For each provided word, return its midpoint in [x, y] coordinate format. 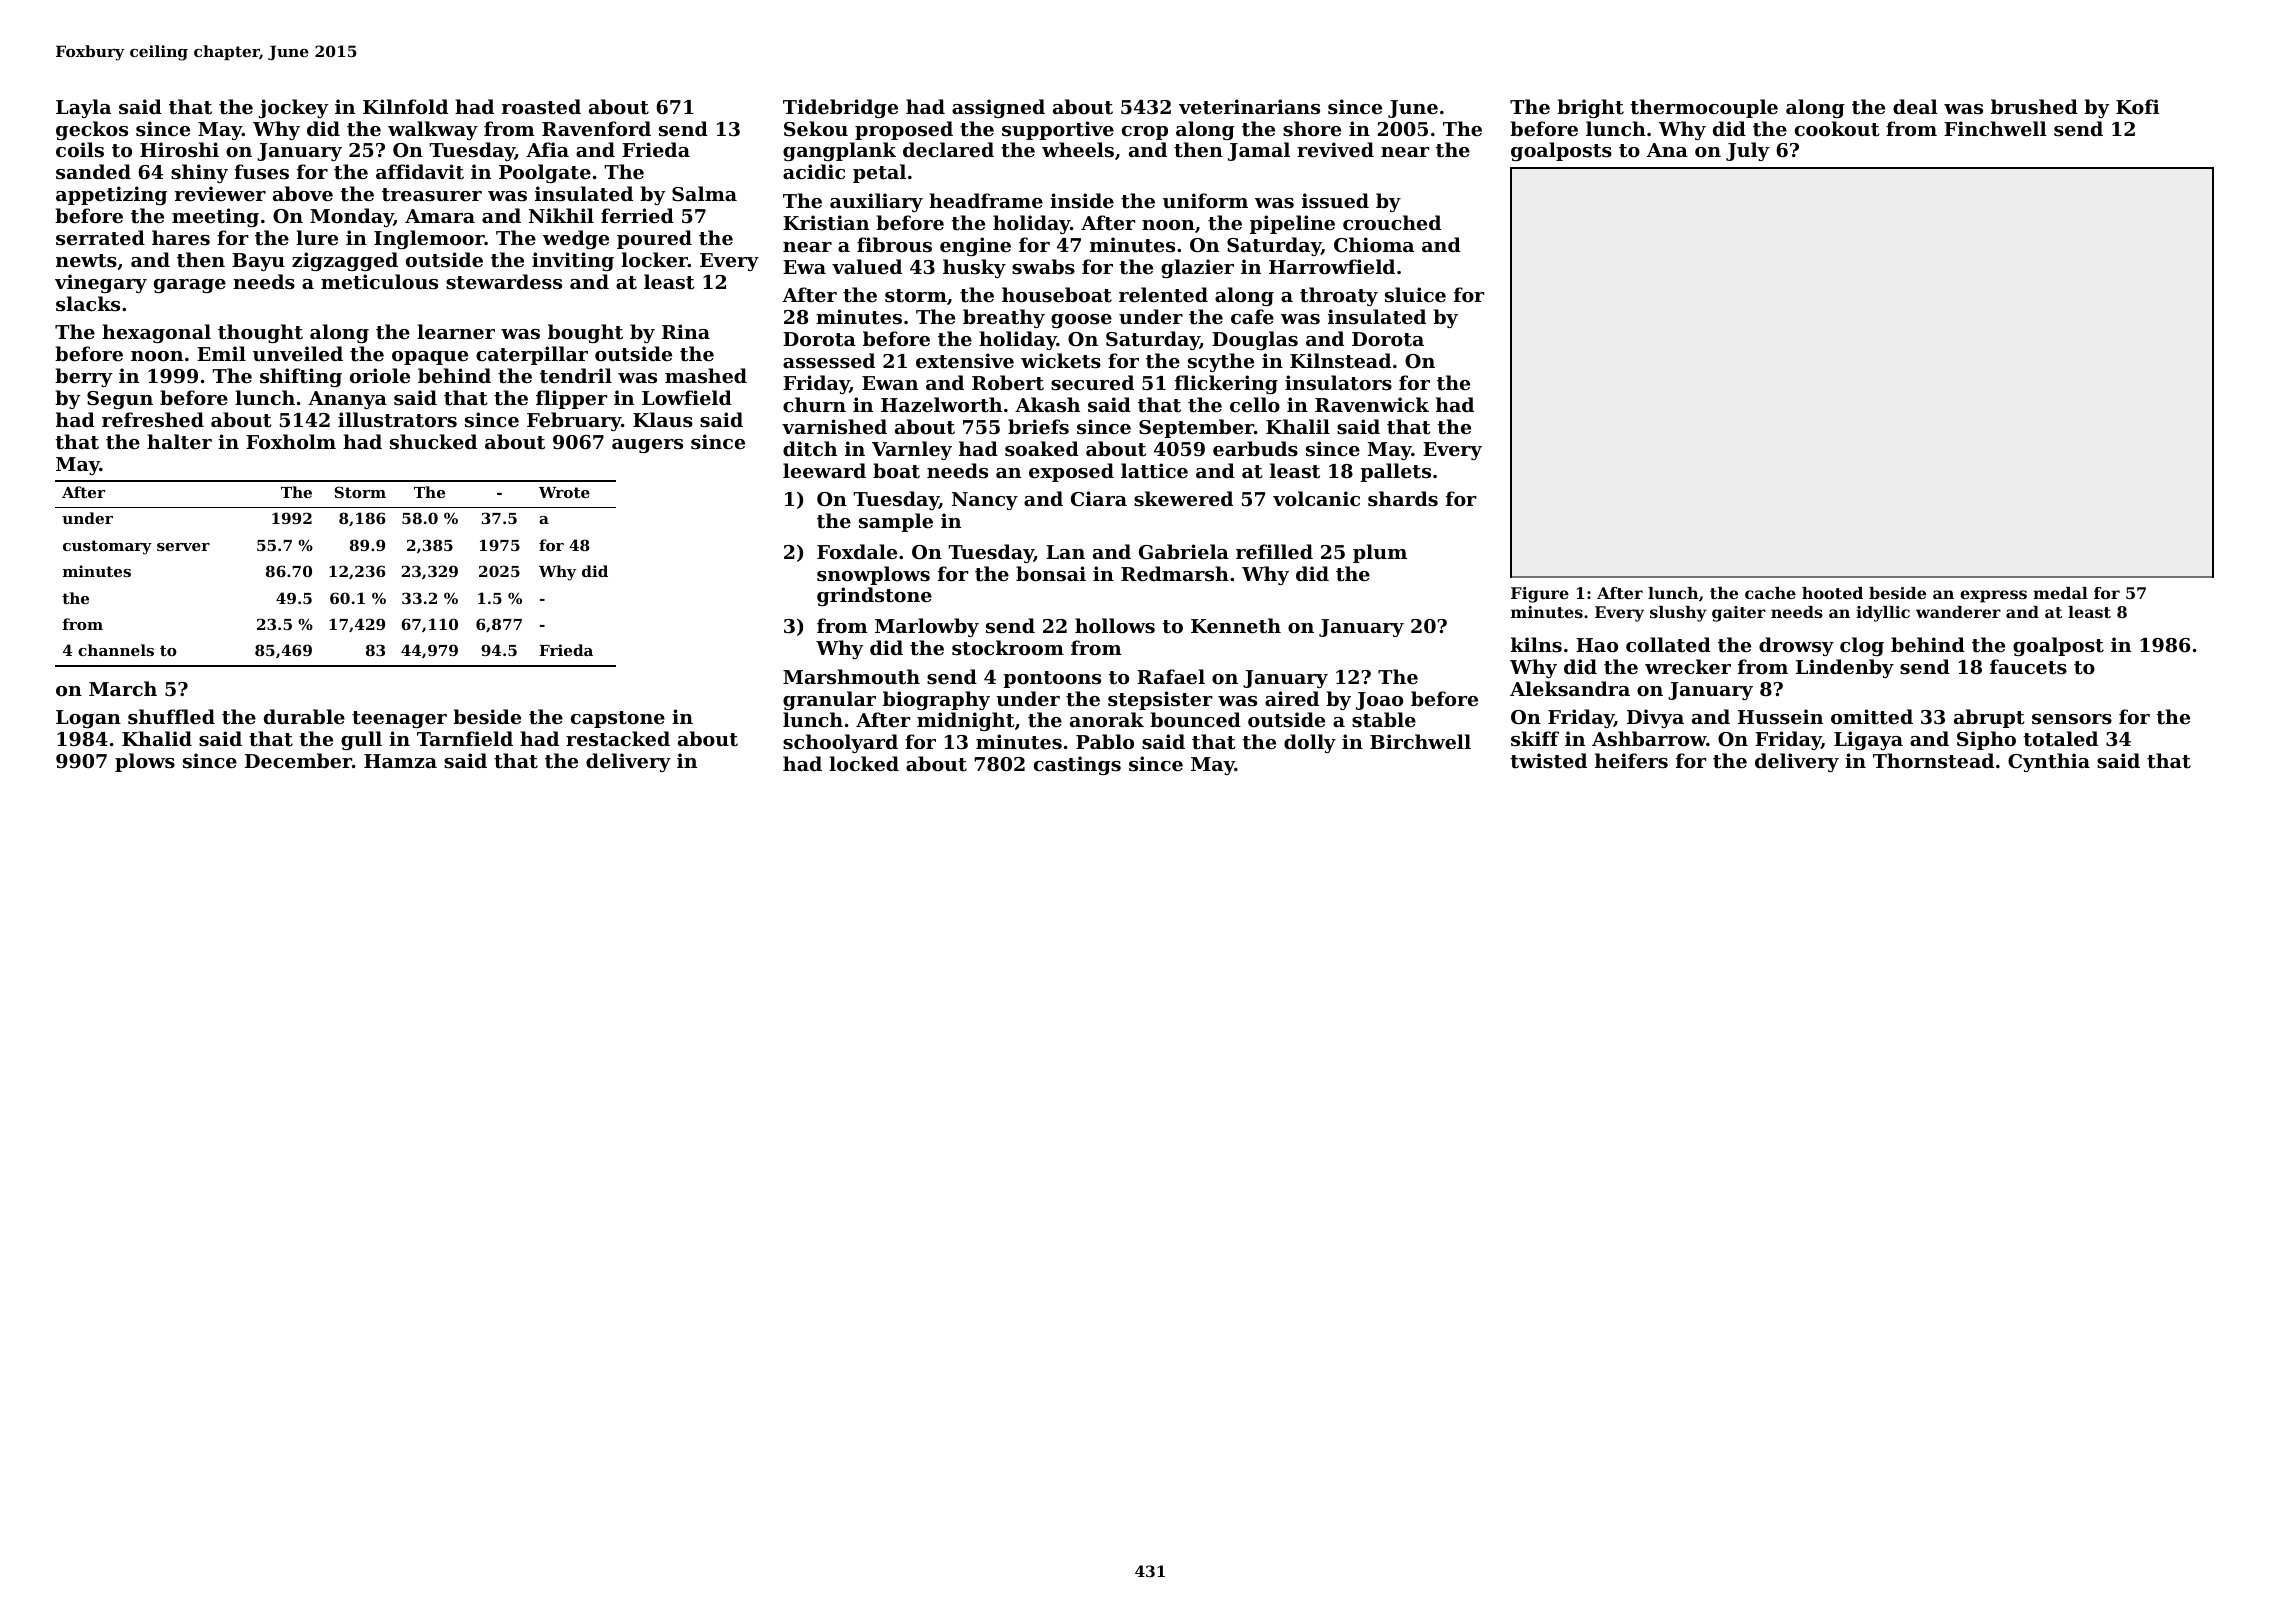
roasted [541, 107]
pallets [1395, 472]
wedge [576, 239]
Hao [1597, 645]
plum [1380, 553]
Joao [1379, 701]
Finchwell [1995, 128]
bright [1590, 108]
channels [116, 650]
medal [2060, 593]
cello [1255, 404]
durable [304, 716]
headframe [986, 200]
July [1748, 151]
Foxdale [857, 551]
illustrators [397, 420]
